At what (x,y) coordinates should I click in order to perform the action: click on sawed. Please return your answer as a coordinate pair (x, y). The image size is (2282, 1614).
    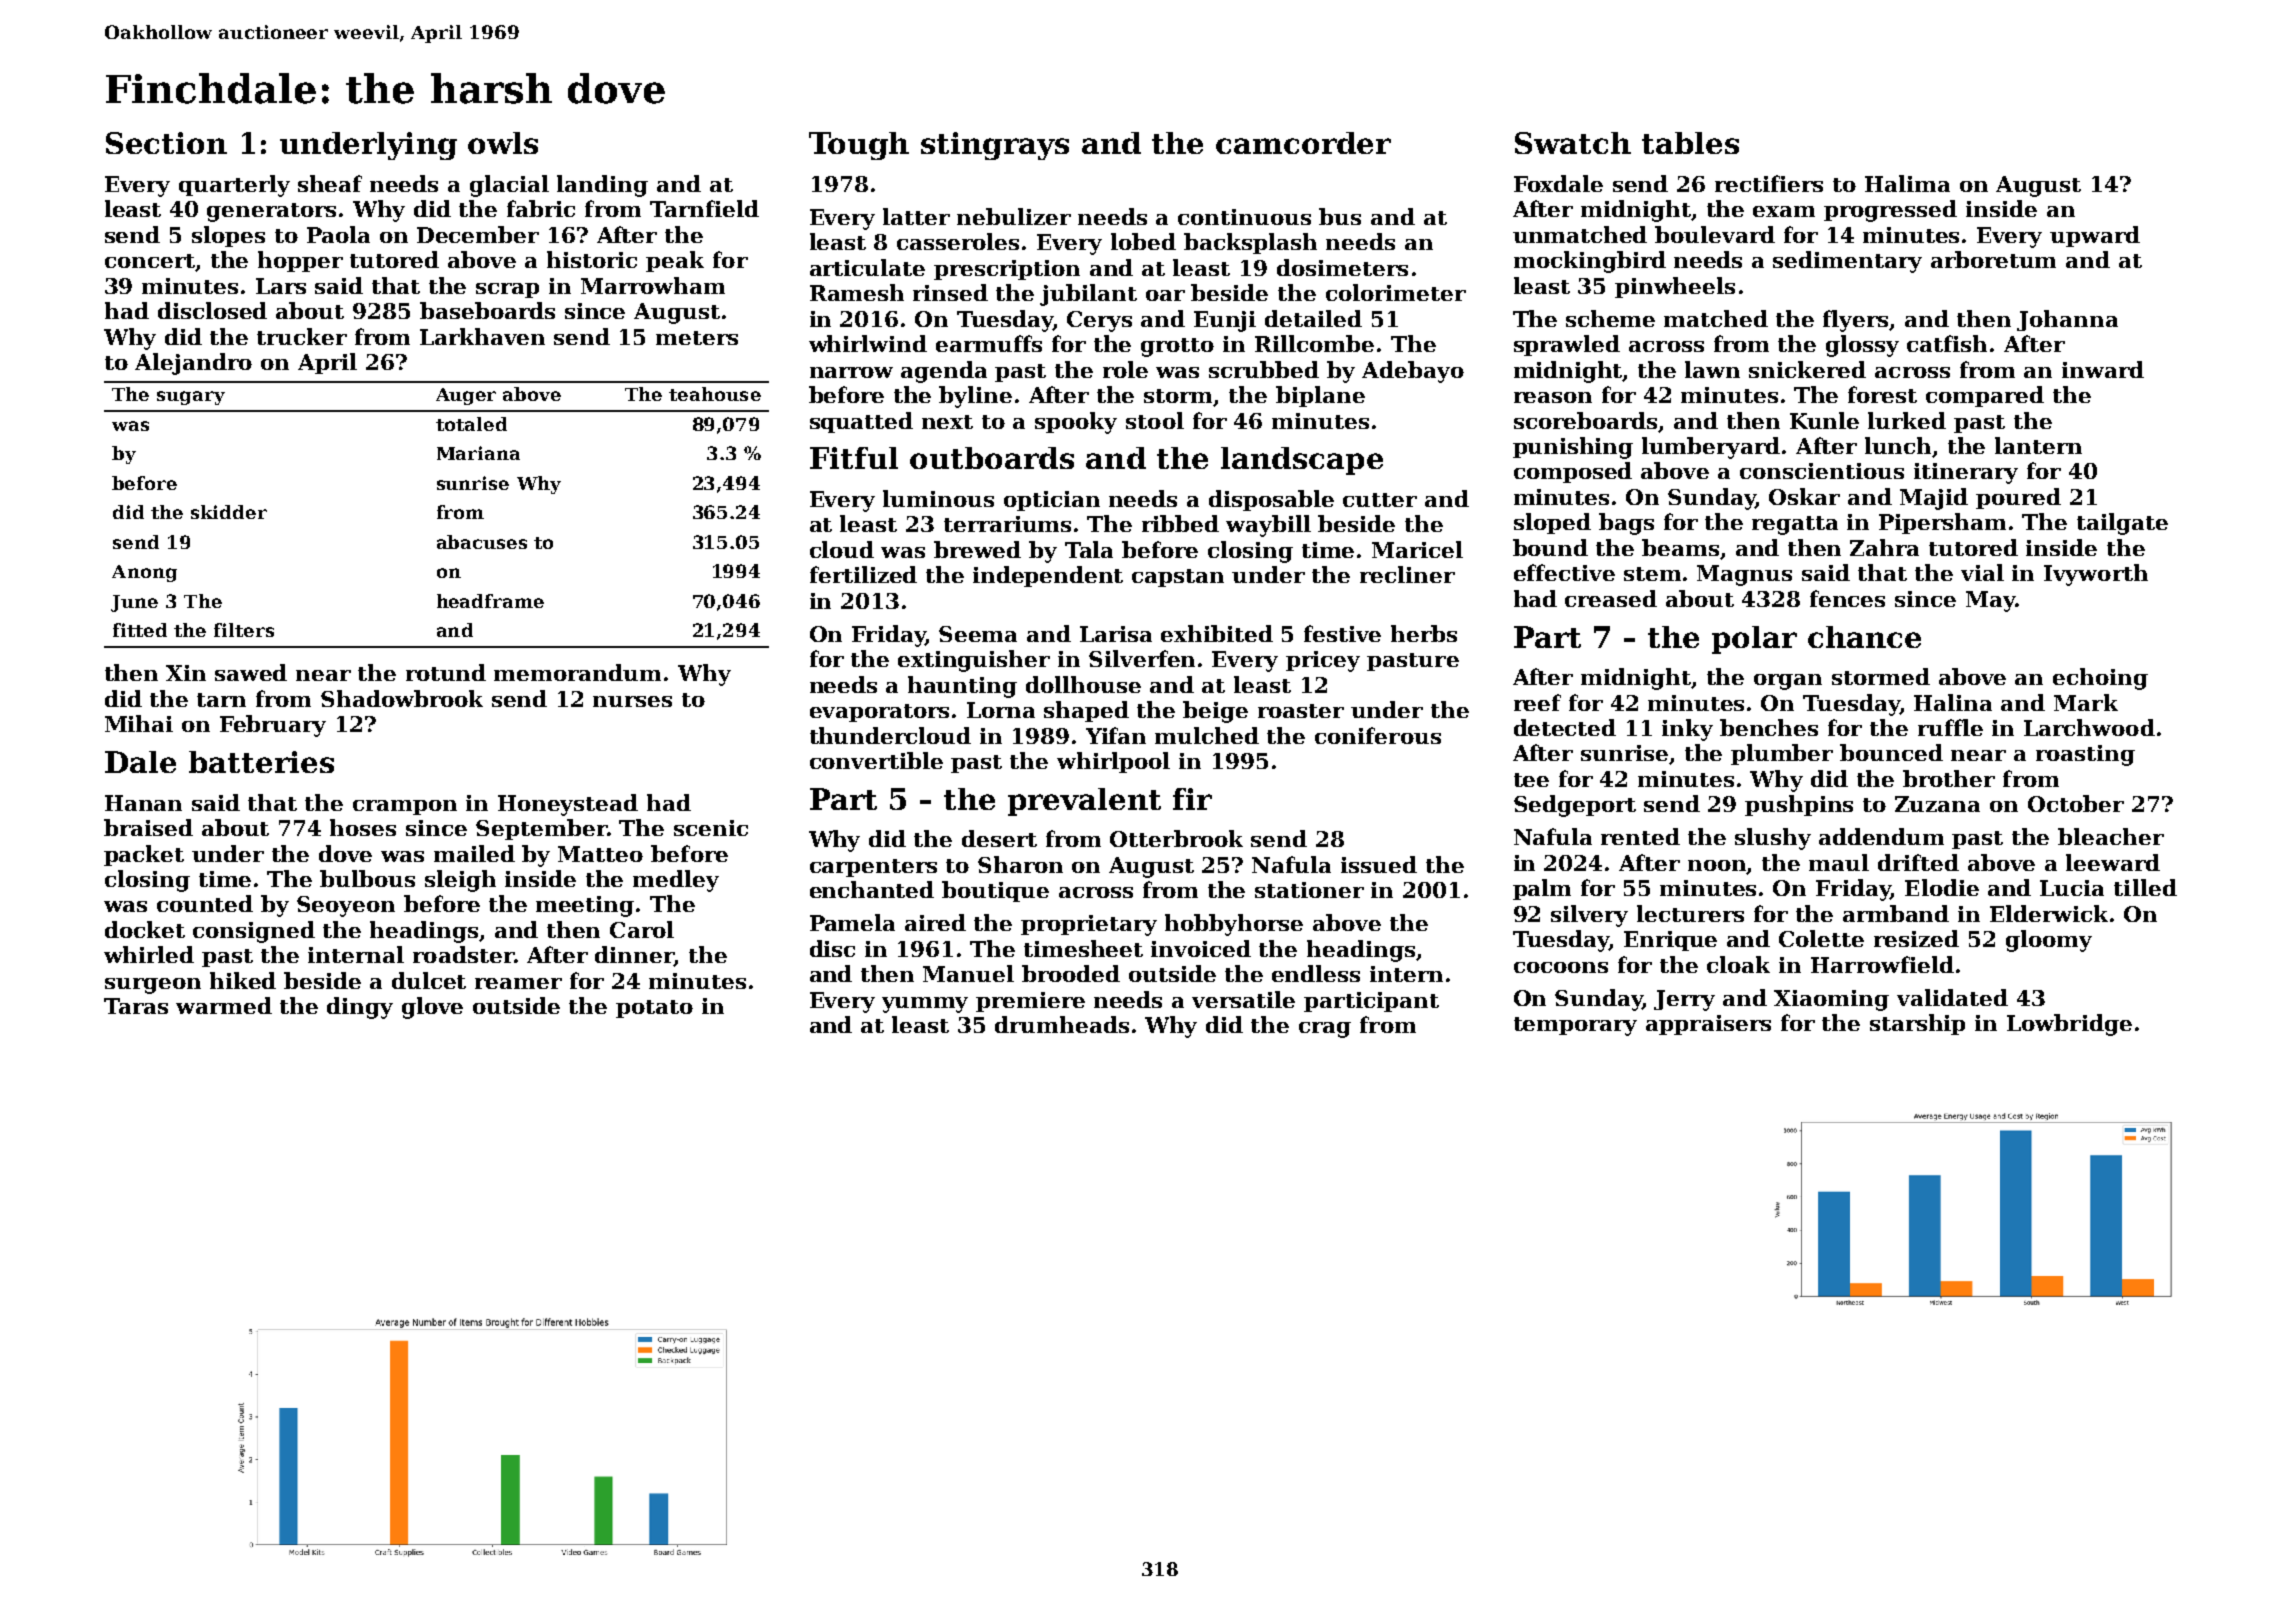
    Looking at the image, I should click on (251, 672).
